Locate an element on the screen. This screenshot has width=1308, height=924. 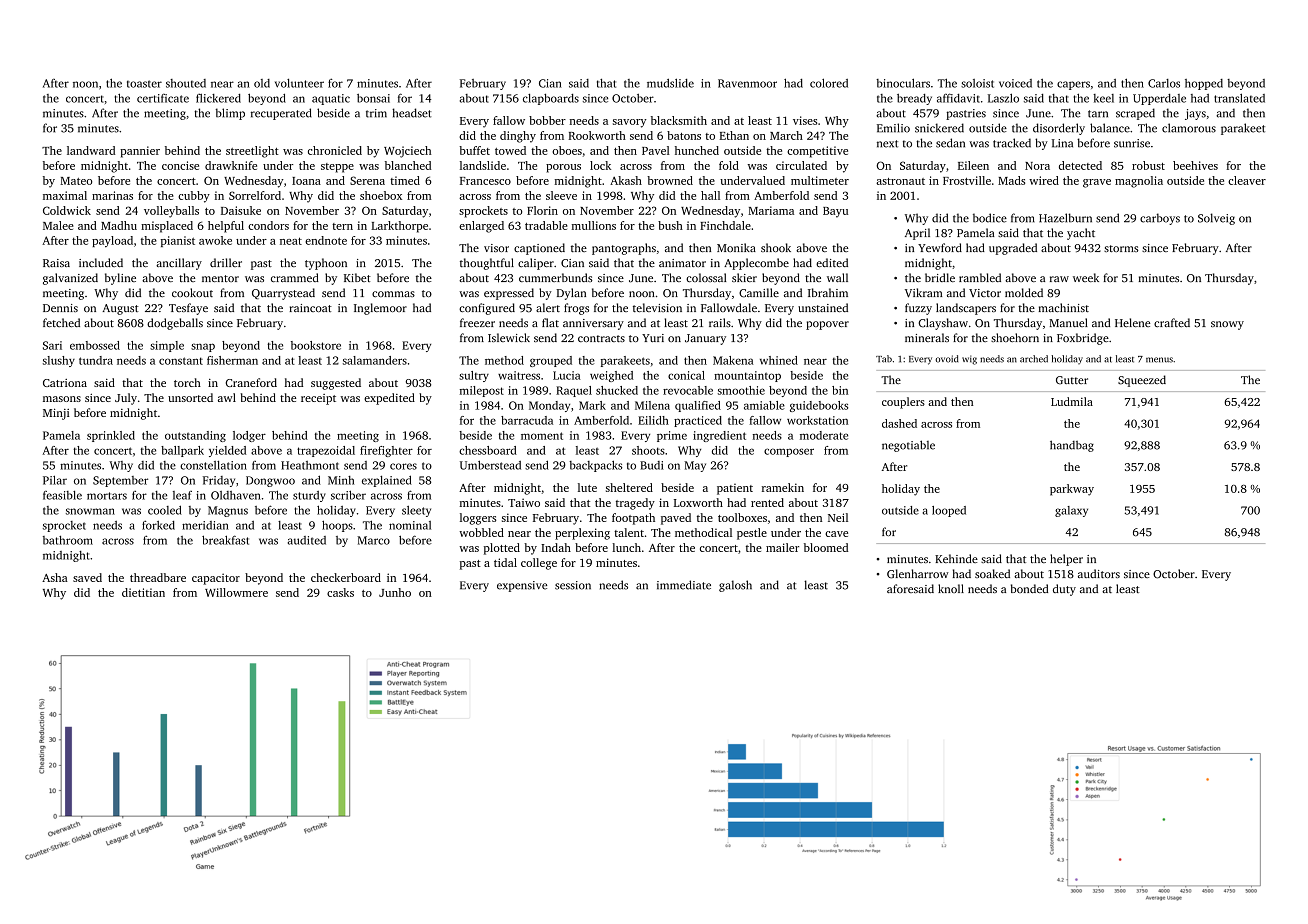
typhoon is located at coordinates (326, 264).
